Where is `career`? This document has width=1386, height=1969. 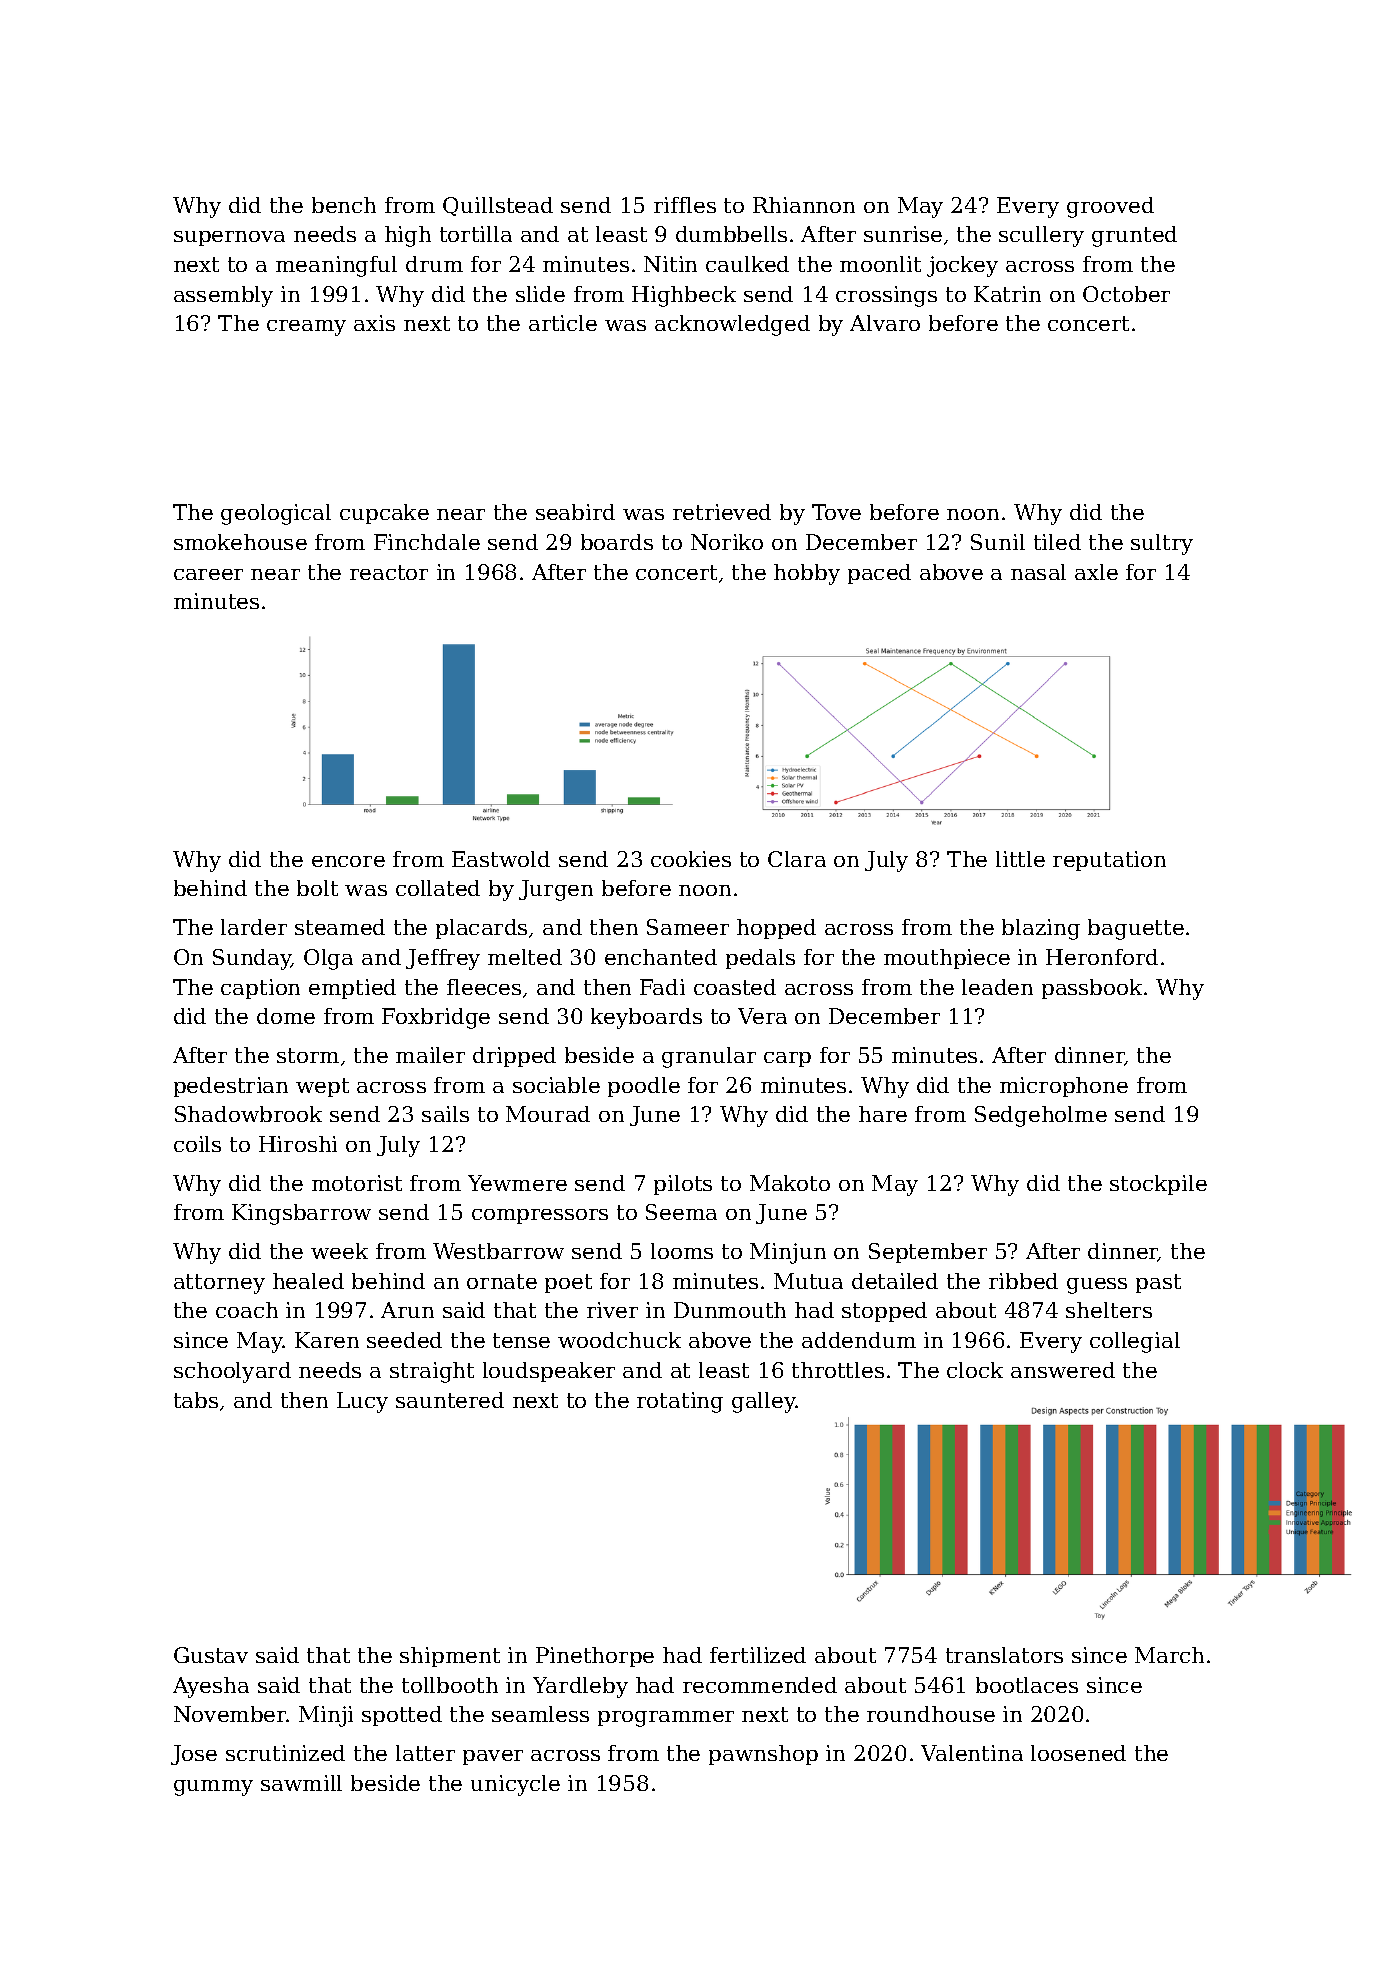 career is located at coordinates (208, 574).
